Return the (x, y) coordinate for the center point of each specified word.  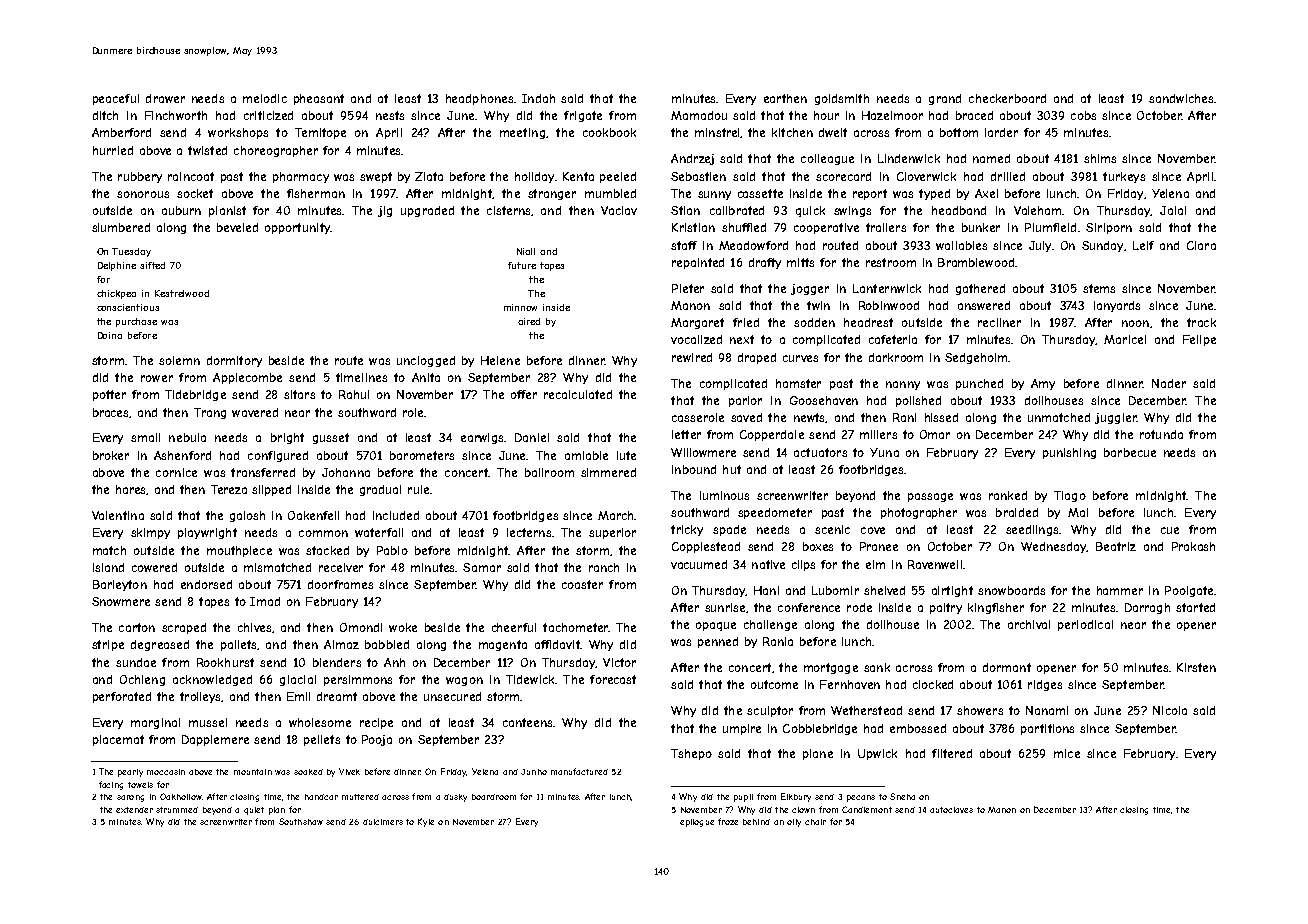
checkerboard (1007, 98)
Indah (538, 98)
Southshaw (301, 821)
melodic (265, 98)
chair (815, 822)
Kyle (426, 822)
